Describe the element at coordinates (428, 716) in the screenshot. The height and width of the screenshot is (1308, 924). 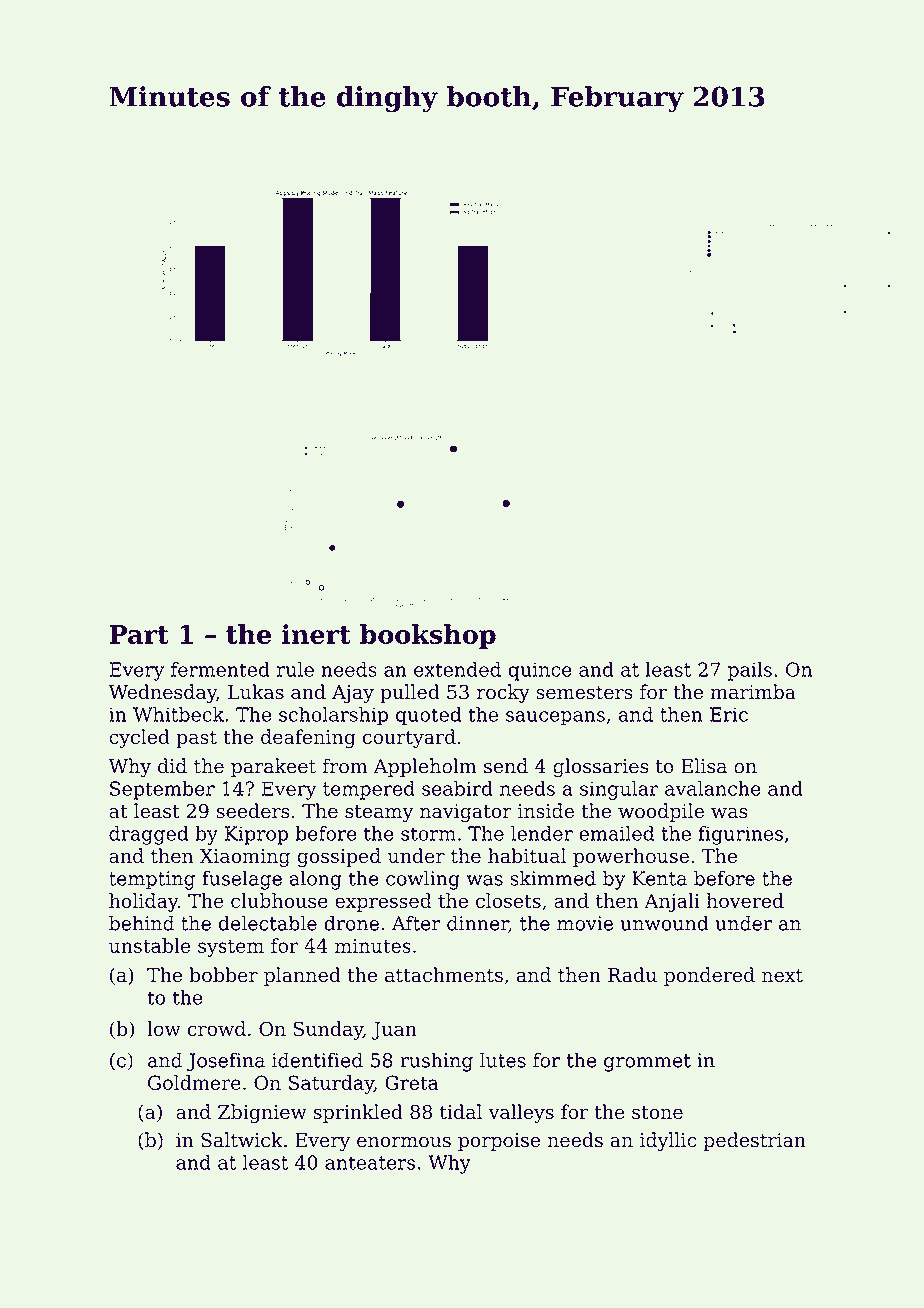
I see `quoted` at that location.
